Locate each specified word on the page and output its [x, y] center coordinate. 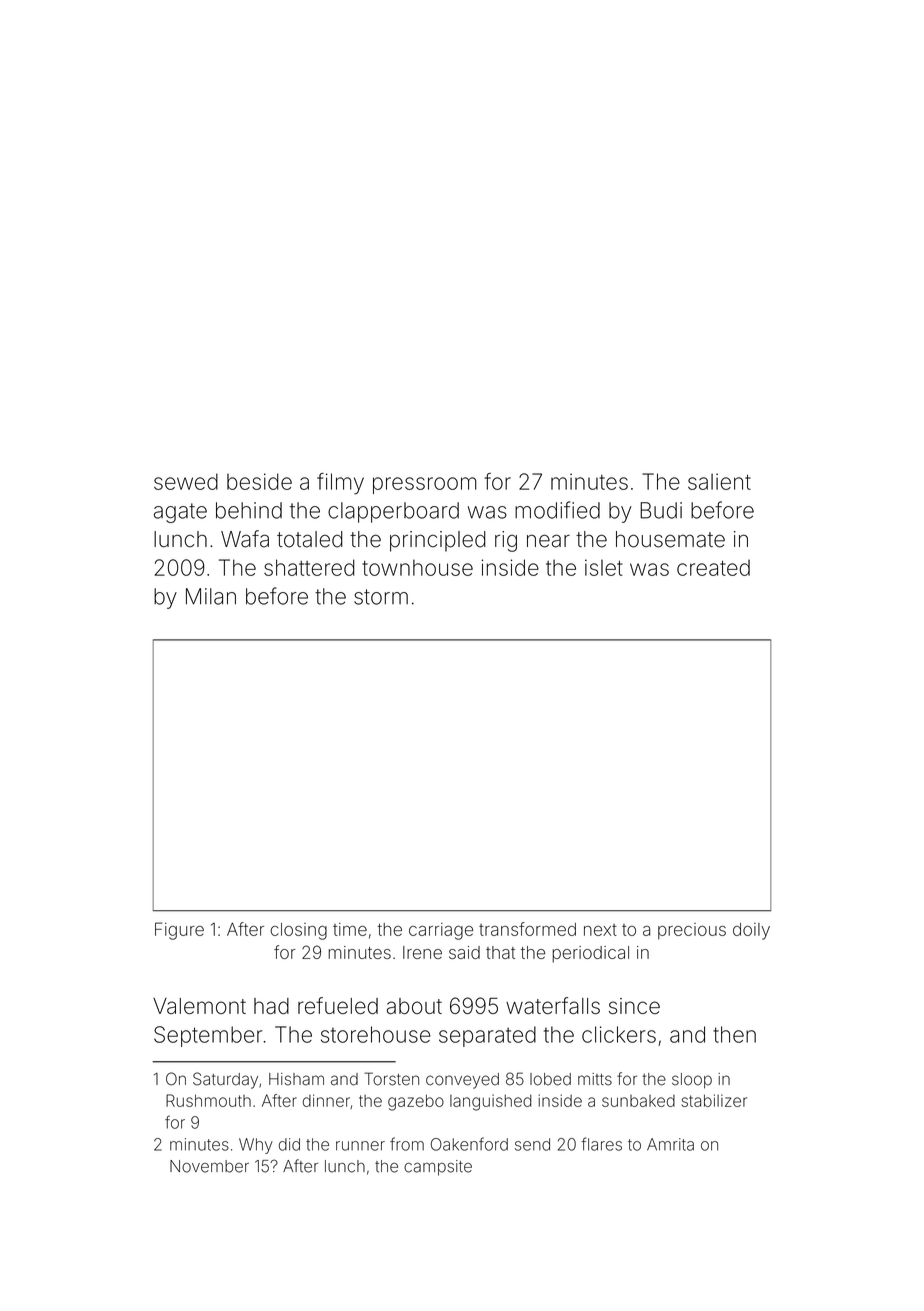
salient [719, 481]
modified [557, 510]
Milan [211, 596]
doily [751, 931]
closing [298, 931]
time [350, 929]
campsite [438, 1168]
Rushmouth [208, 1100]
